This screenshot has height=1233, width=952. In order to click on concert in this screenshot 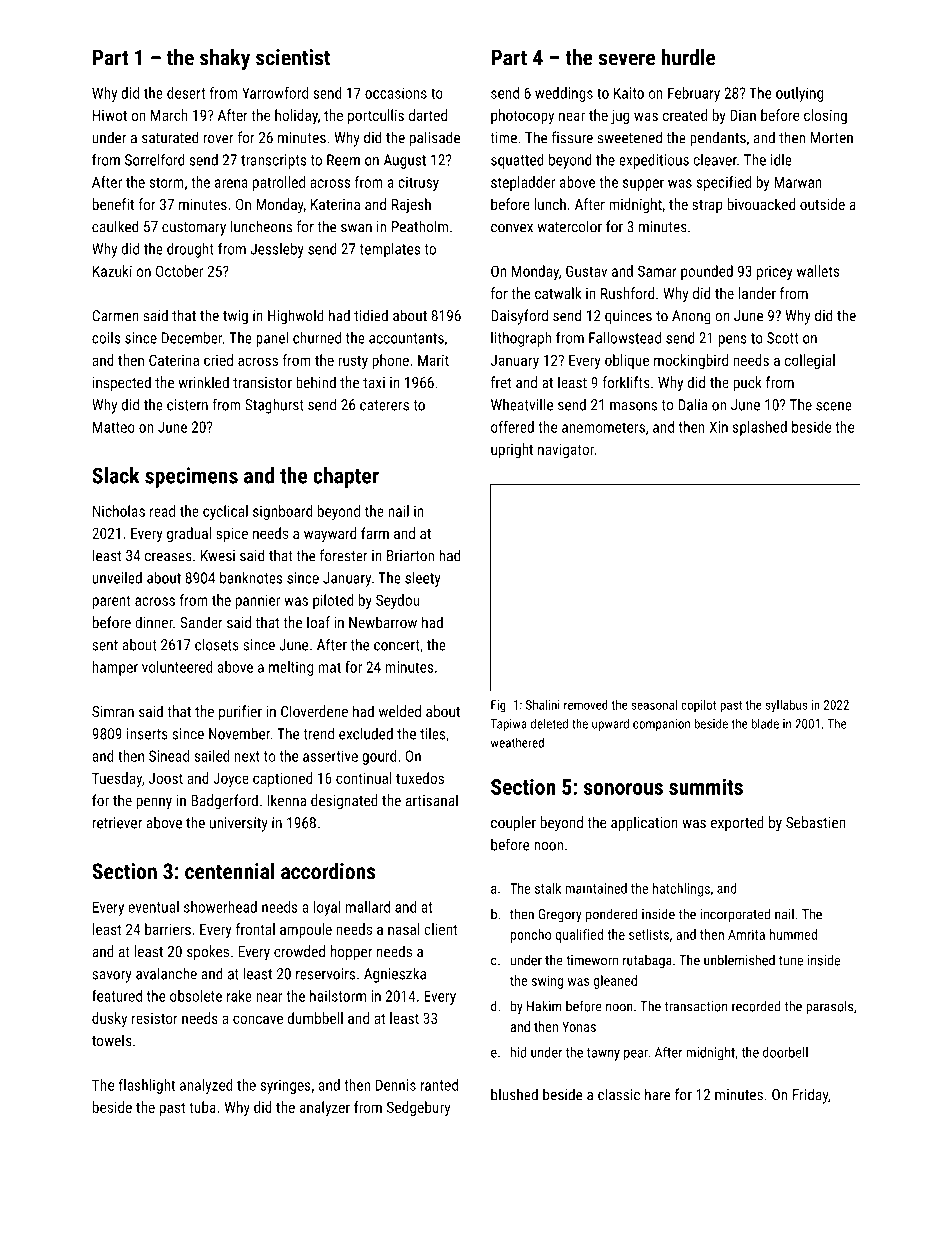, I will do `click(397, 645)`.
